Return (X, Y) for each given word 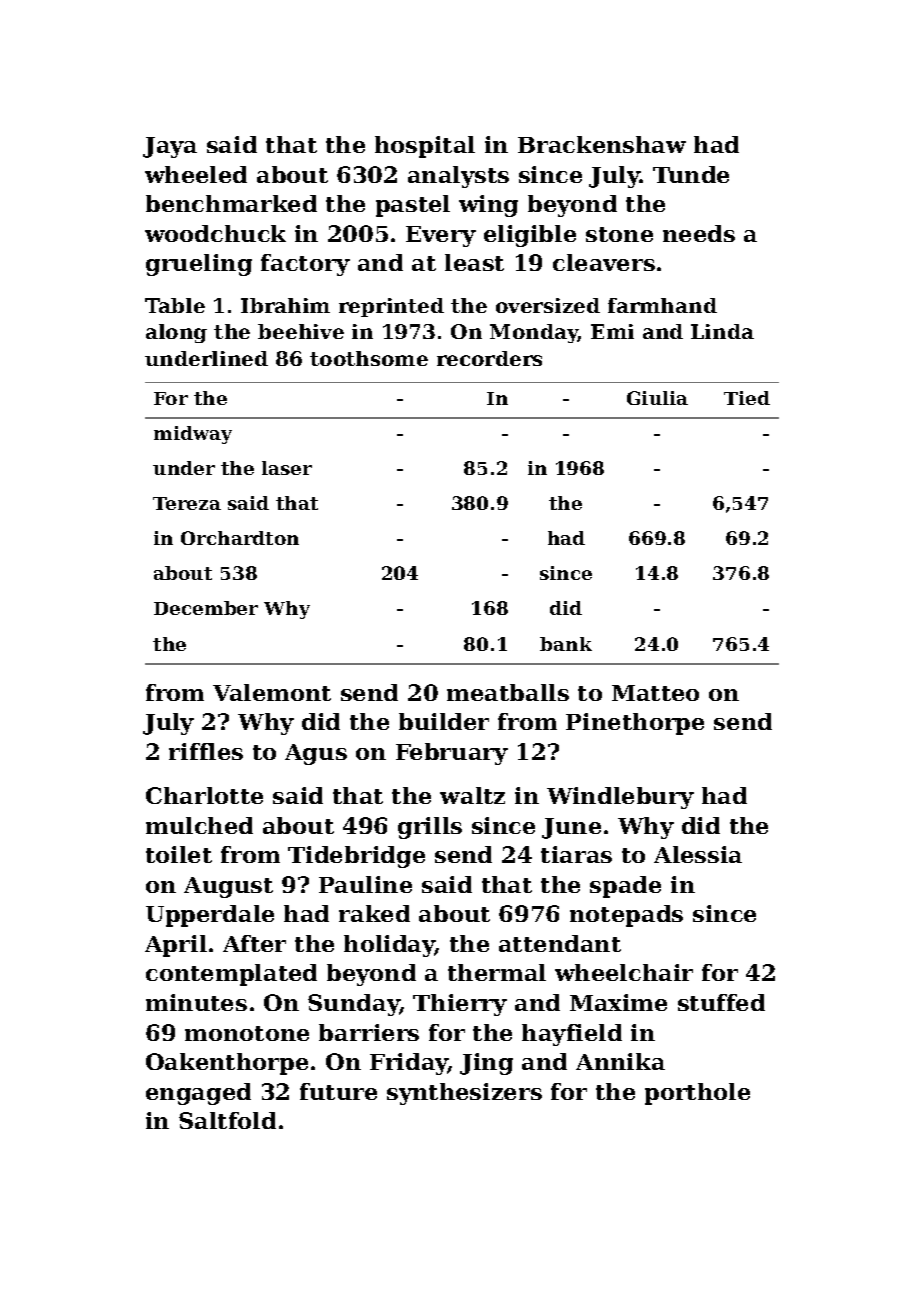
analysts (458, 177)
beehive (301, 331)
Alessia (698, 854)
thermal (497, 972)
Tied (747, 398)
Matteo (655, 693)
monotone (247, 1033)
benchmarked (231, 203)
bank (566, 644)
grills (430, 828)
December (206, 608)
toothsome (369, 358)
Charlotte (204, 795)
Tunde (691, 174)
